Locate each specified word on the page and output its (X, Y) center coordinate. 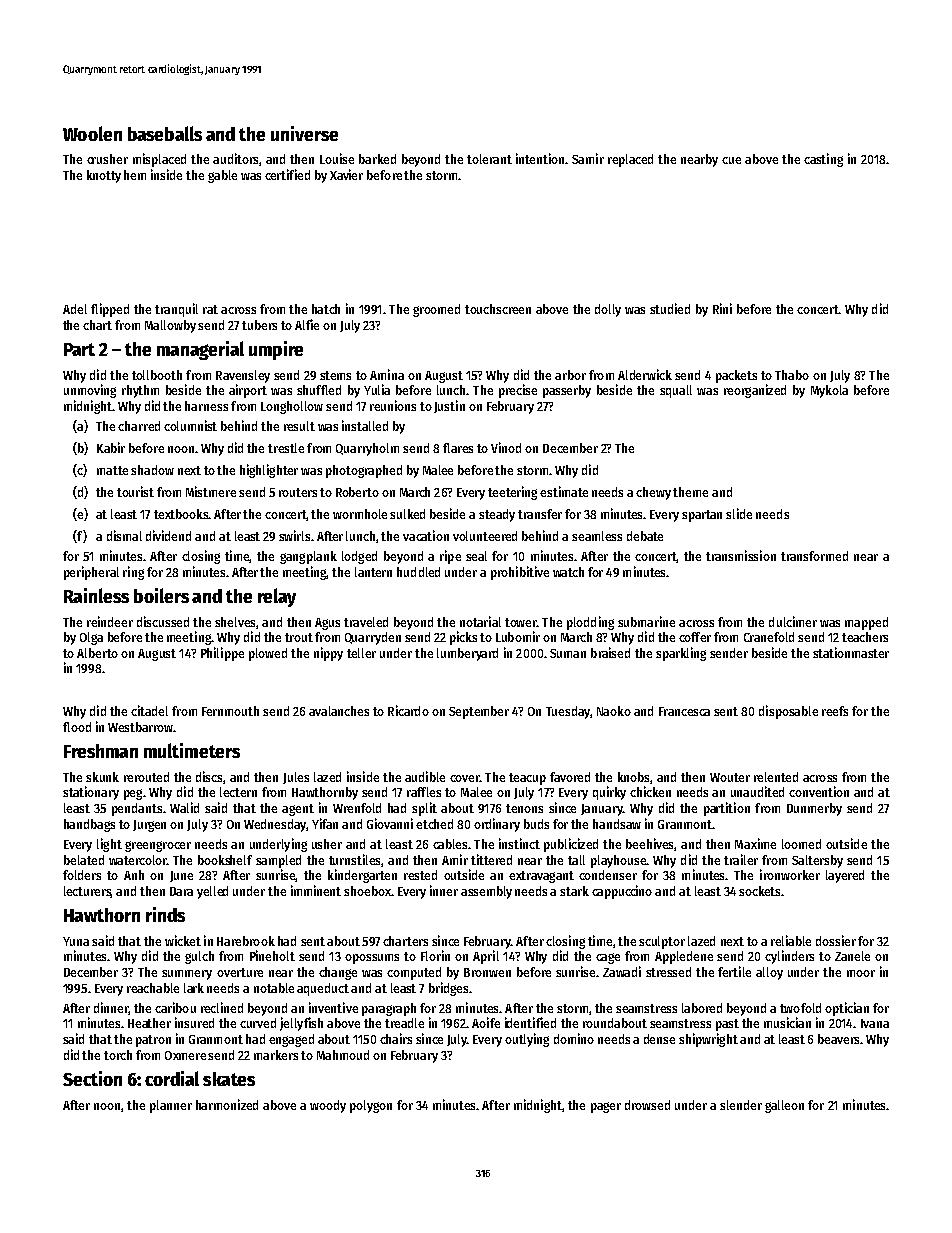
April (486, 957)
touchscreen (498, 309)
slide (739, 513)
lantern (373, 572)
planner (171, 1106)
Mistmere (211, 491)
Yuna (76, 941)
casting (823, 160)
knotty (104, 176)
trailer (741, 859)
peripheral (91, 573)
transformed (814, 556)
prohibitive (520, 573)
